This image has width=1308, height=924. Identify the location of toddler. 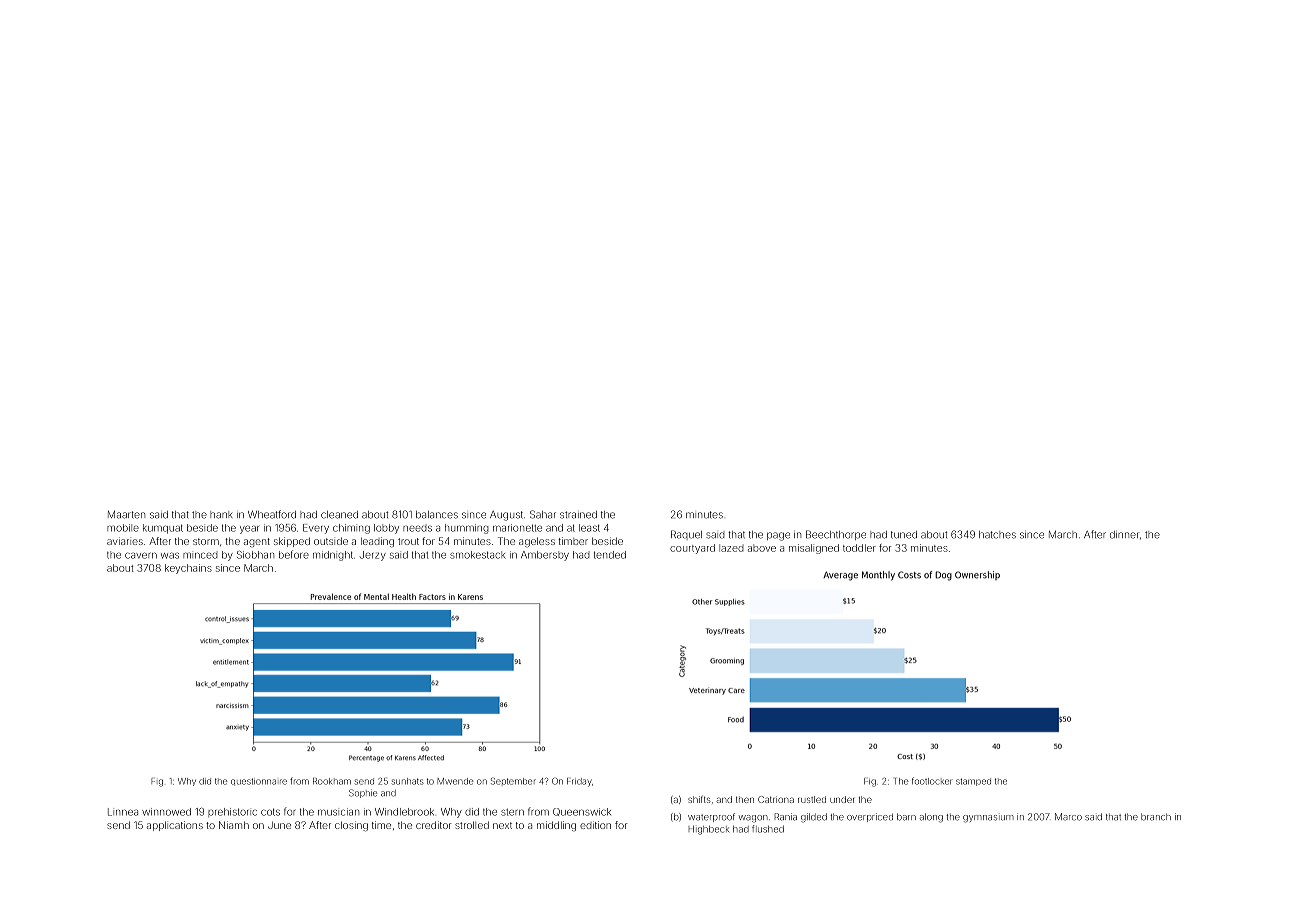
(859, 548).
